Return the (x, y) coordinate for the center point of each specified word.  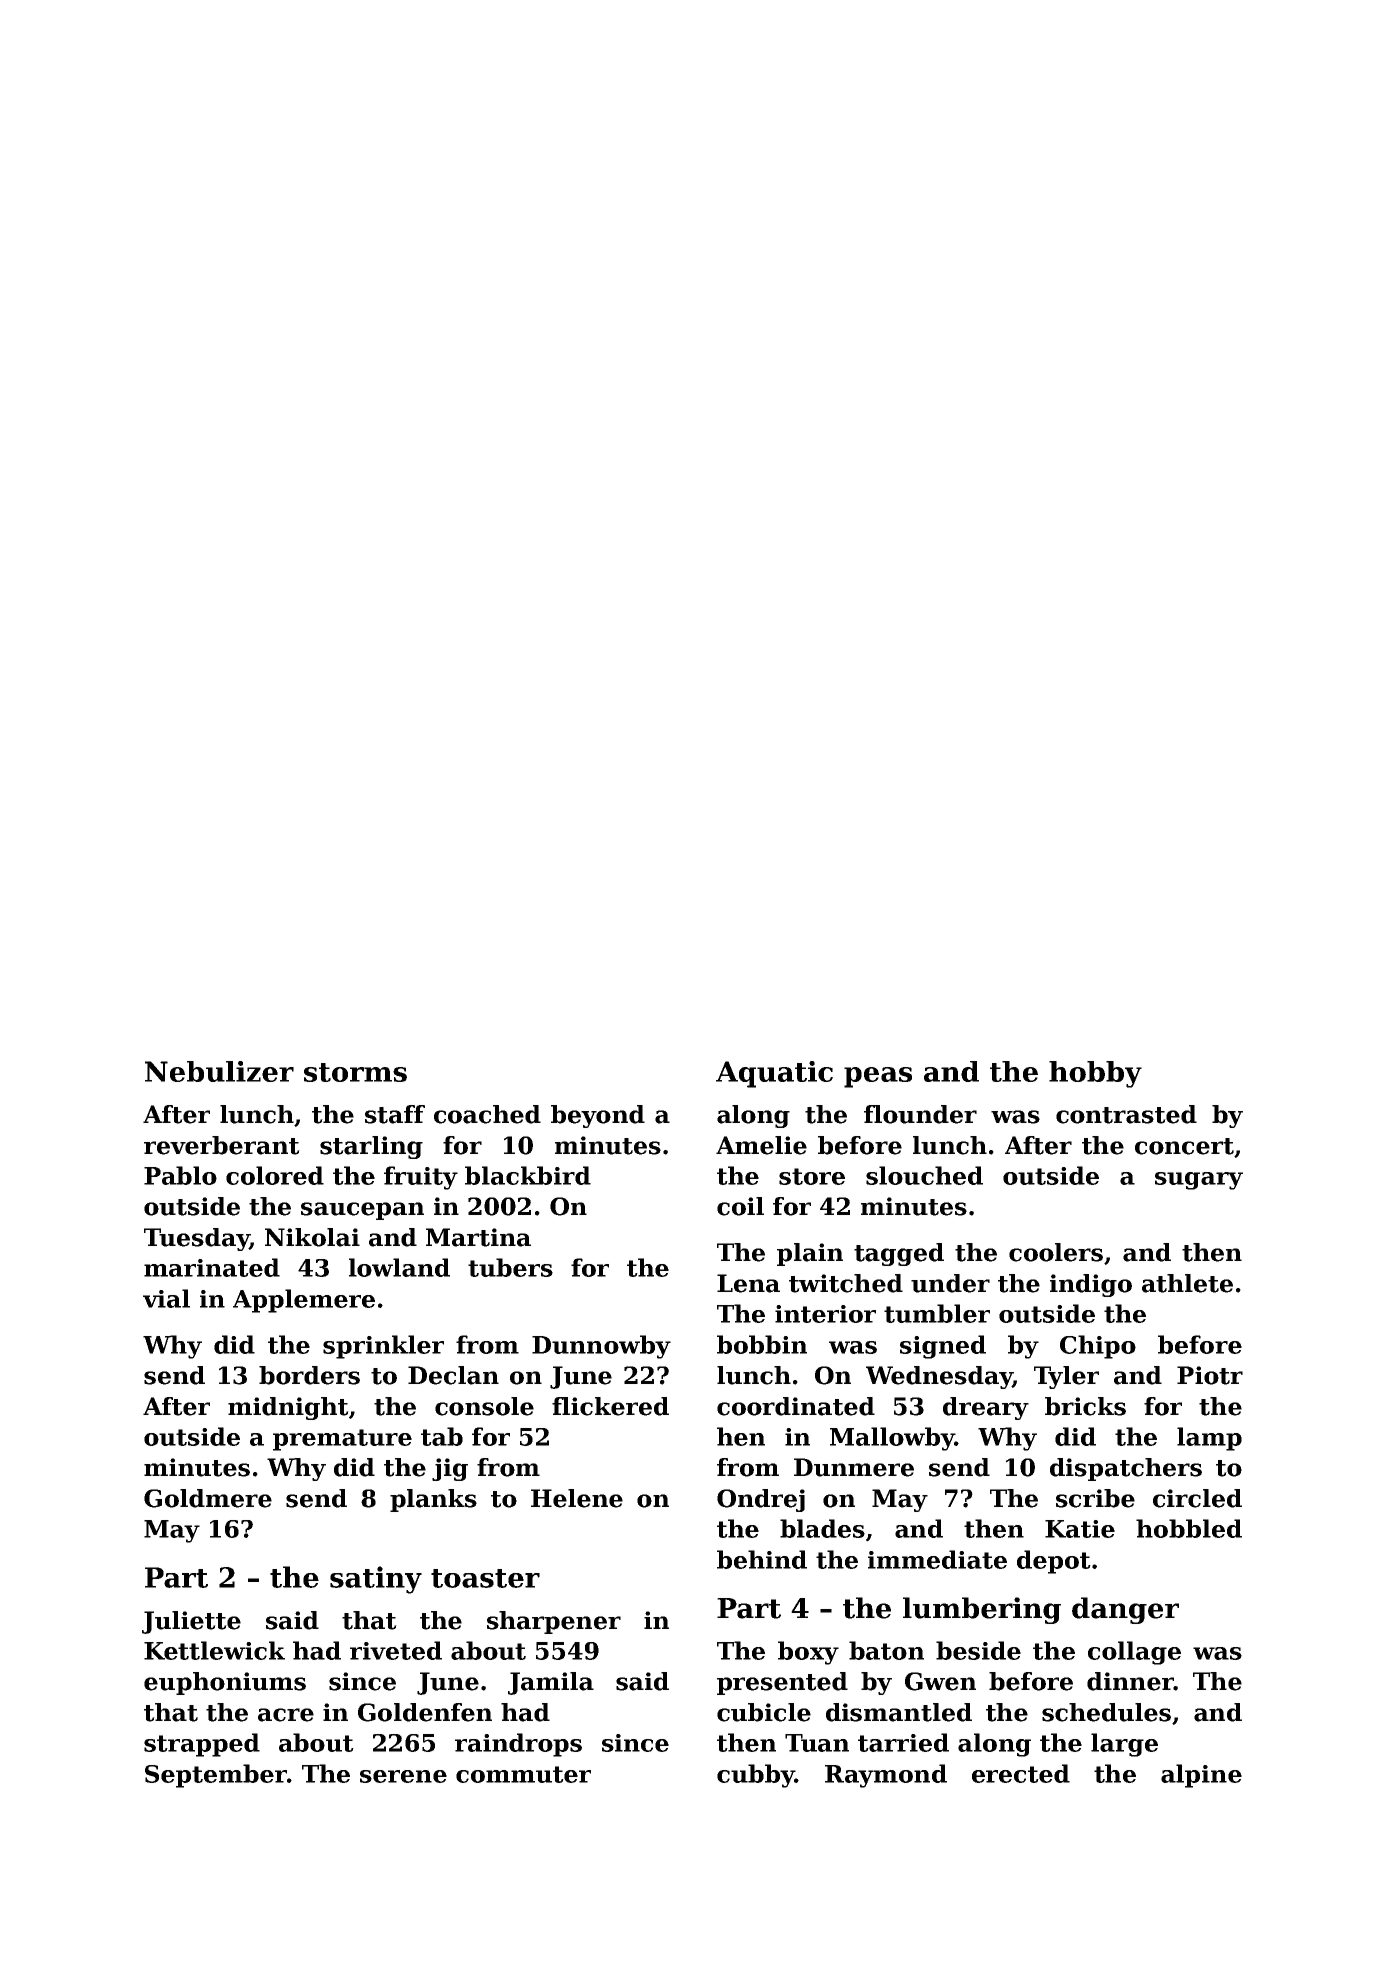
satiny (376, 1580)
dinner (1130, 1681)
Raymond (886, 1776)
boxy (808, 1653)
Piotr (1210, 1375)
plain (810, 1254)
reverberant (222, 1145)
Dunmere (854, 1467)
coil (740, 1206)
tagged (899, 1254)
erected (1021, 1773)
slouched (924, 1175)
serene (403, 1776)
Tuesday (196, 1239)
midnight (288, 1408)
